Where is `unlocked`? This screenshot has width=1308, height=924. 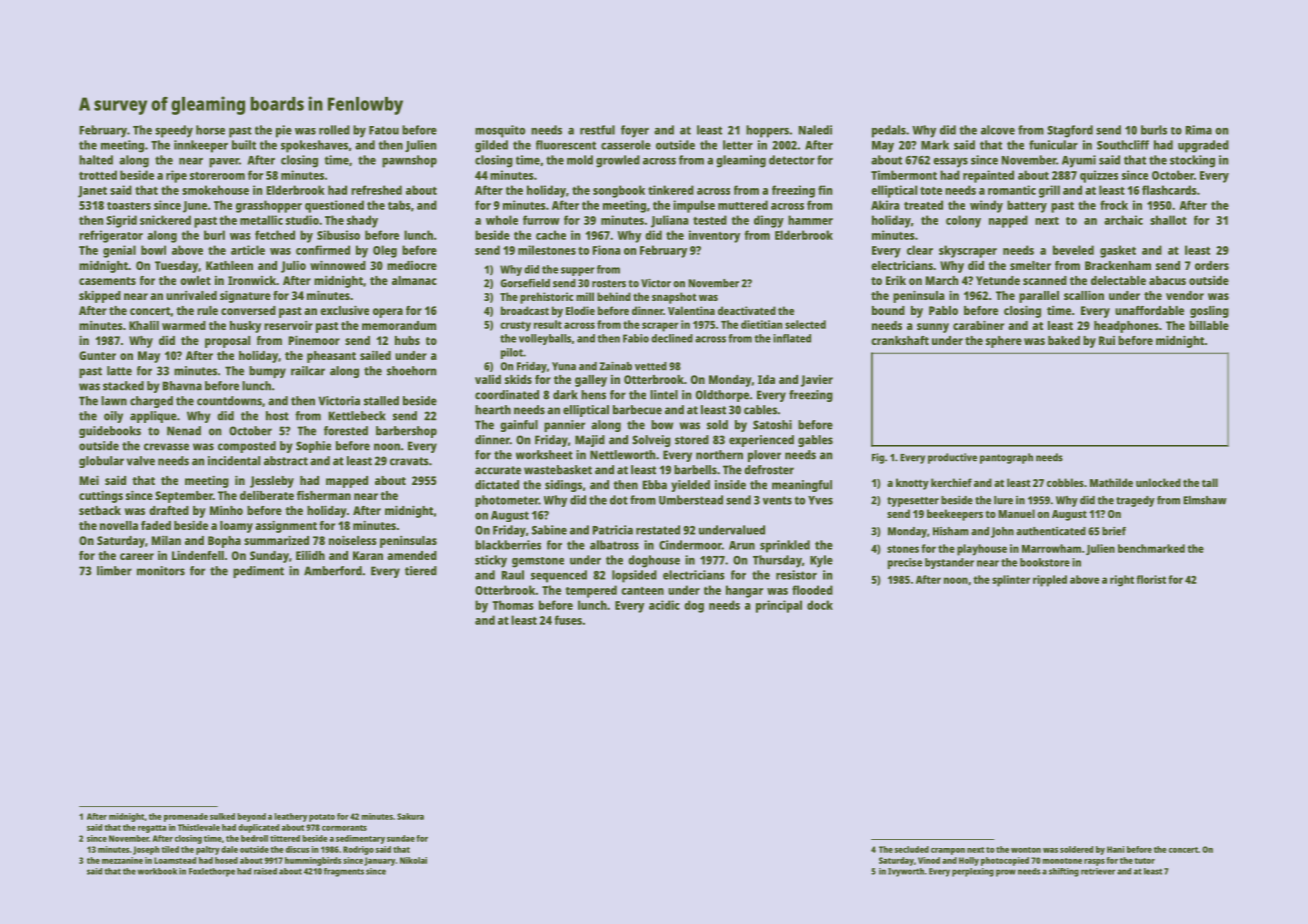
unlocked is located at coordinates (1158, 482).
